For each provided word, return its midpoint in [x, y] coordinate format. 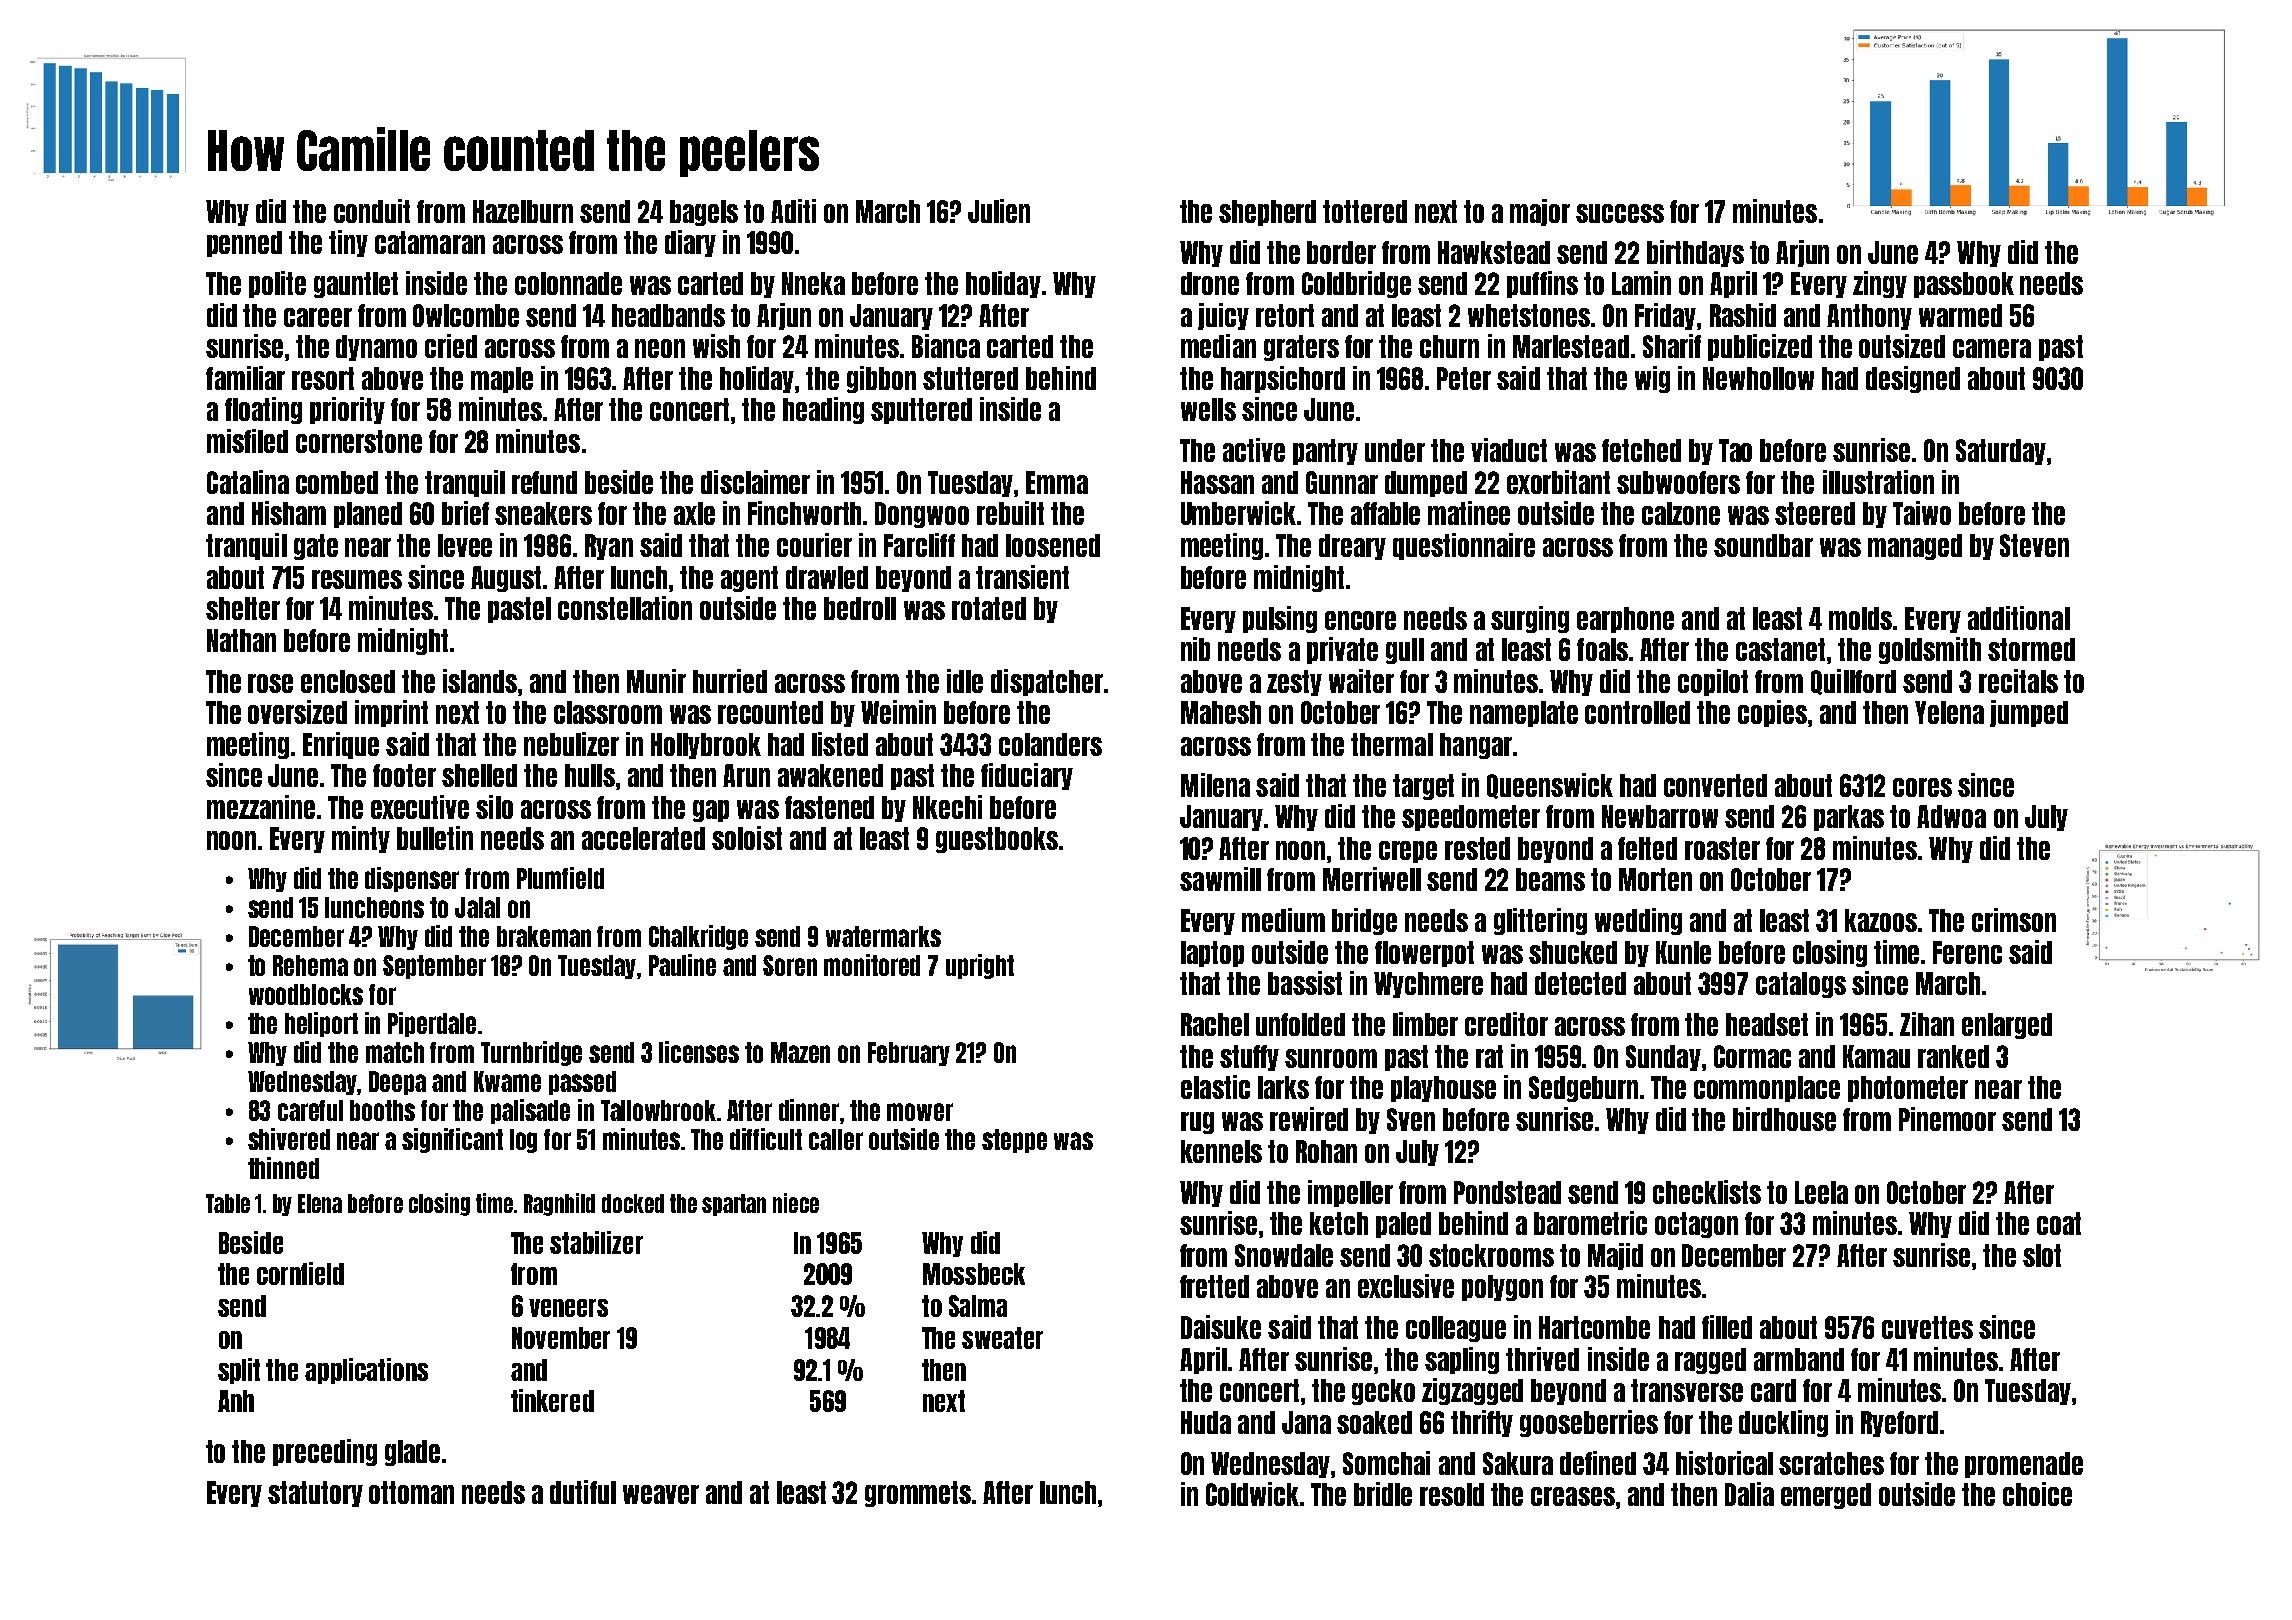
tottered [1365, 211]
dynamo [376, 348]
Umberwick [1238, 513]
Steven [2034, 545]
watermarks [883, 936]
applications [366, 1371]
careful [310, 1110]
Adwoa [1951, 816]
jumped [2029, 713]
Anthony [1869, 317]
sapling [1462, 1360]
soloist [747, 838]
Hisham [289, 513]
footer [404, 775]
